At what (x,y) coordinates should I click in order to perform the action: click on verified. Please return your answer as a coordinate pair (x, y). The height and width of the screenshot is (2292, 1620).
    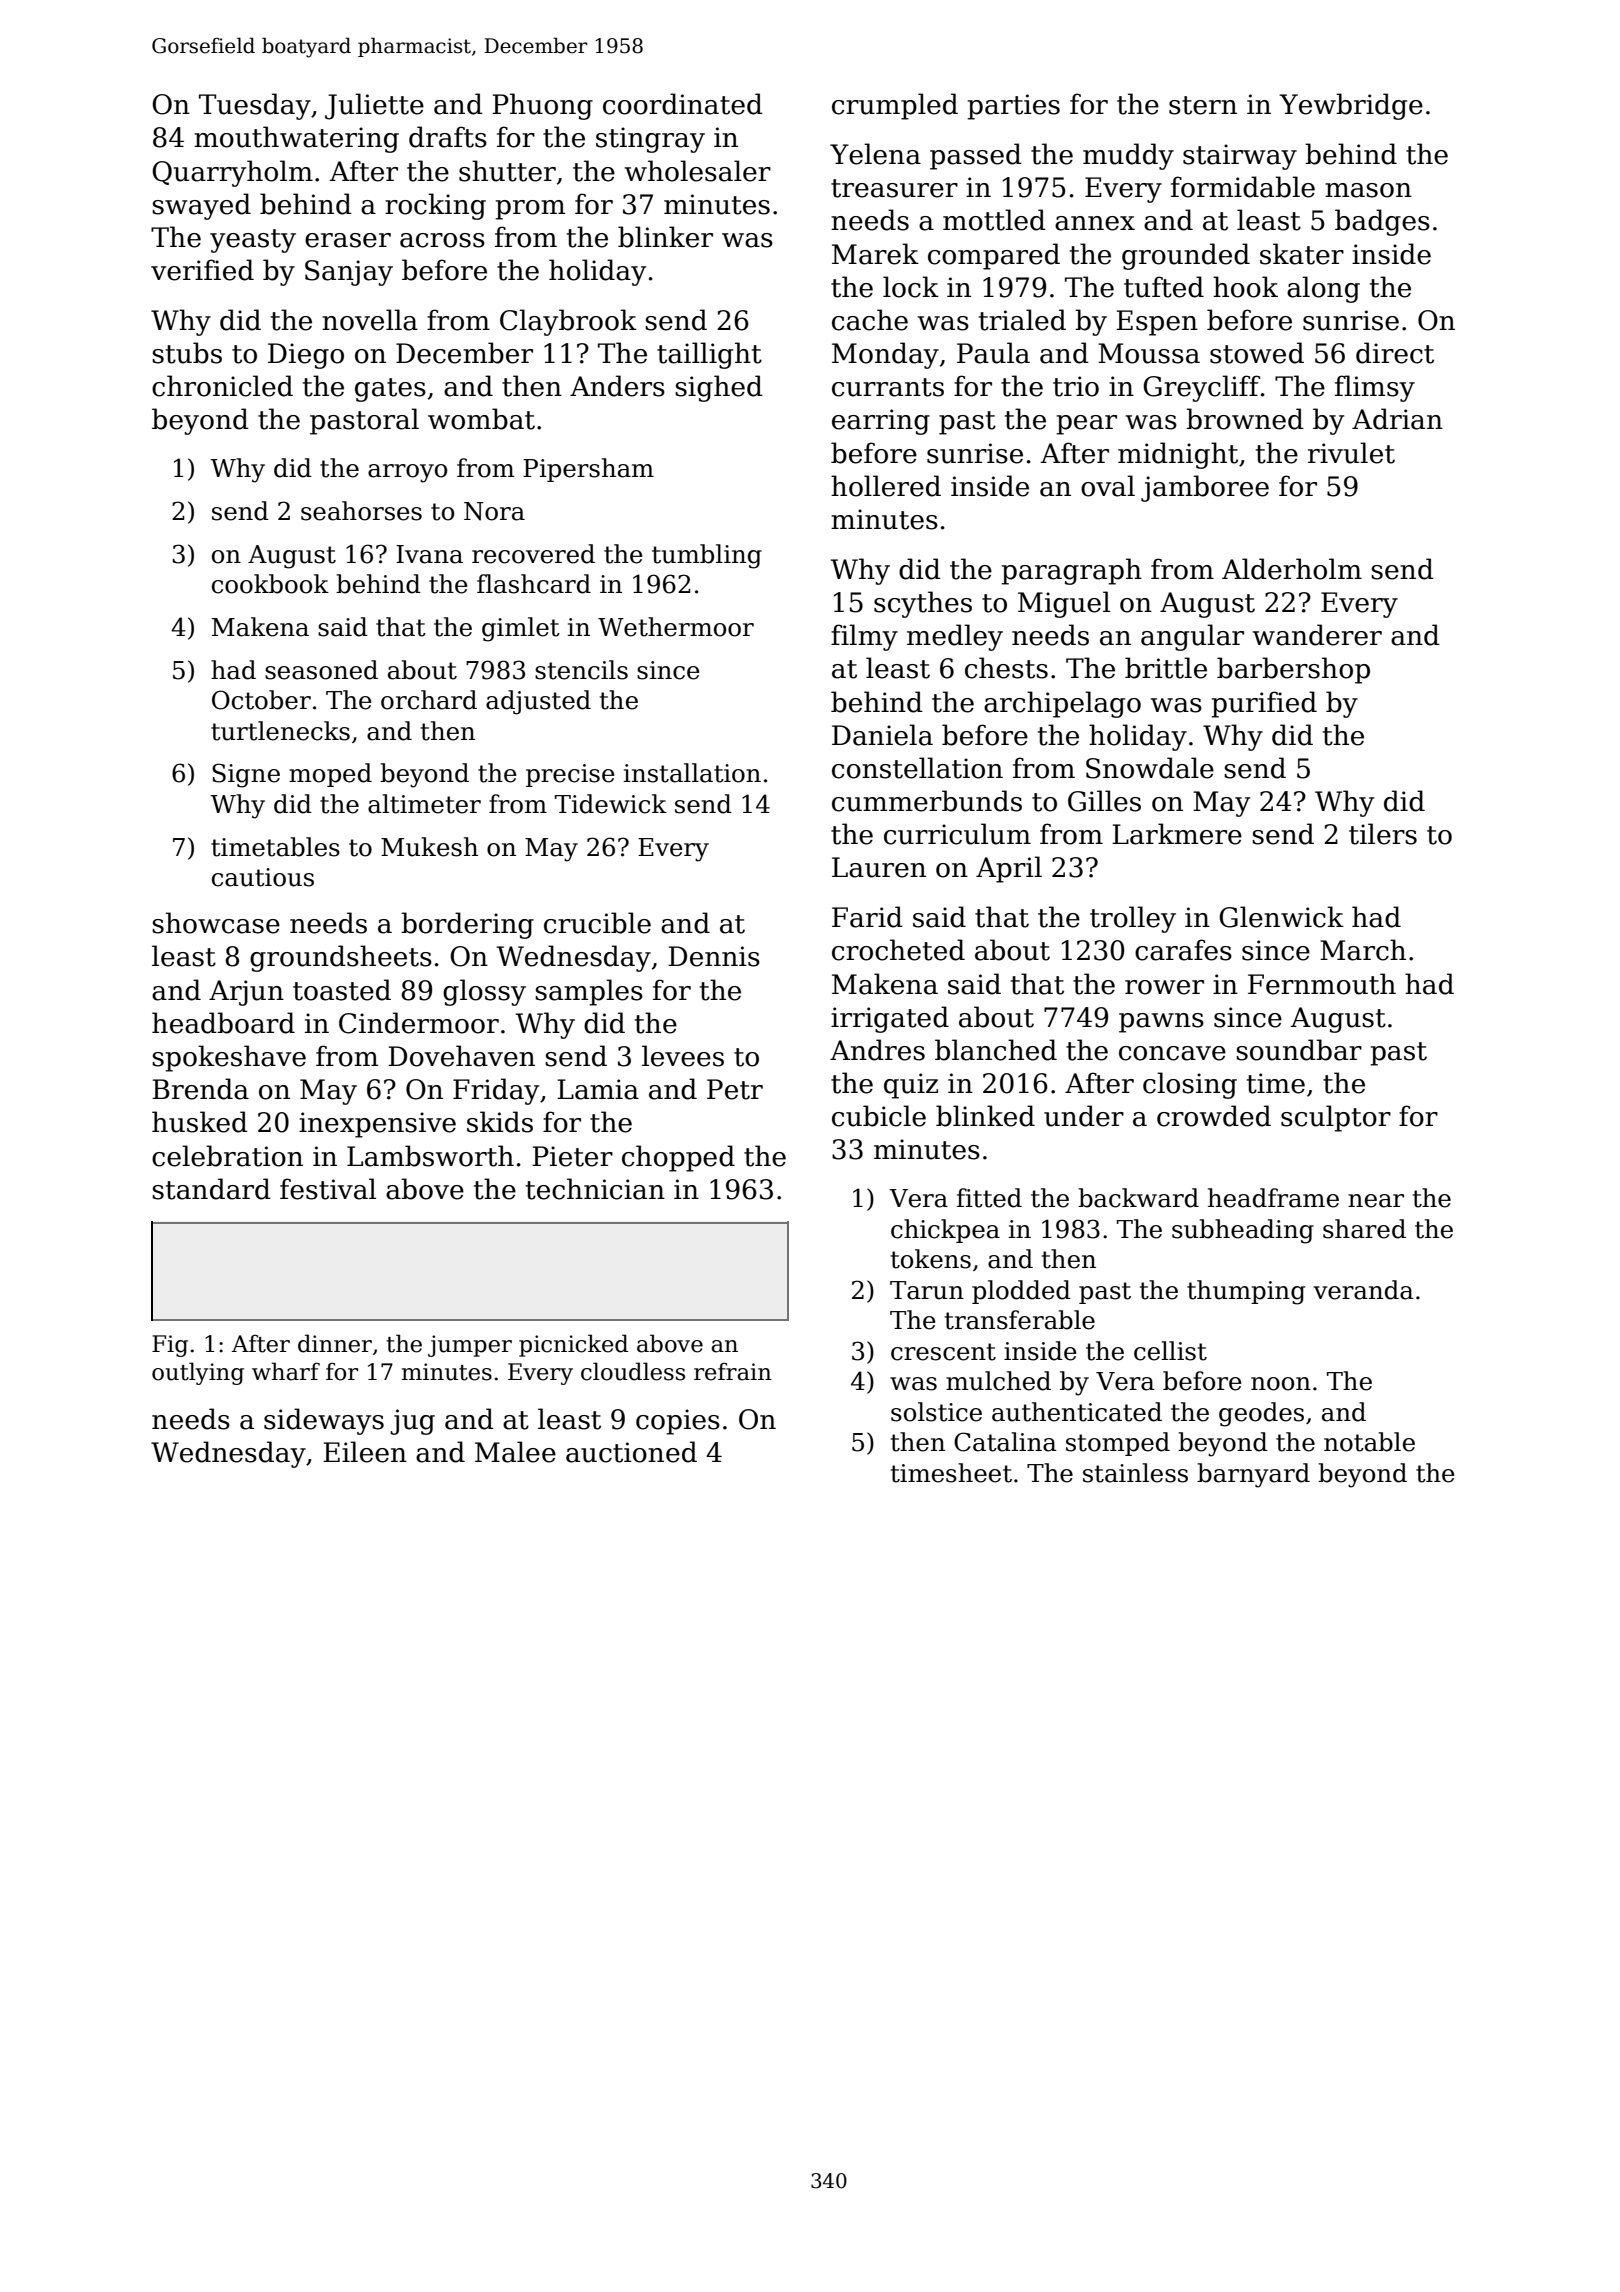
    Looking at the image, I should click on (202, 270).
